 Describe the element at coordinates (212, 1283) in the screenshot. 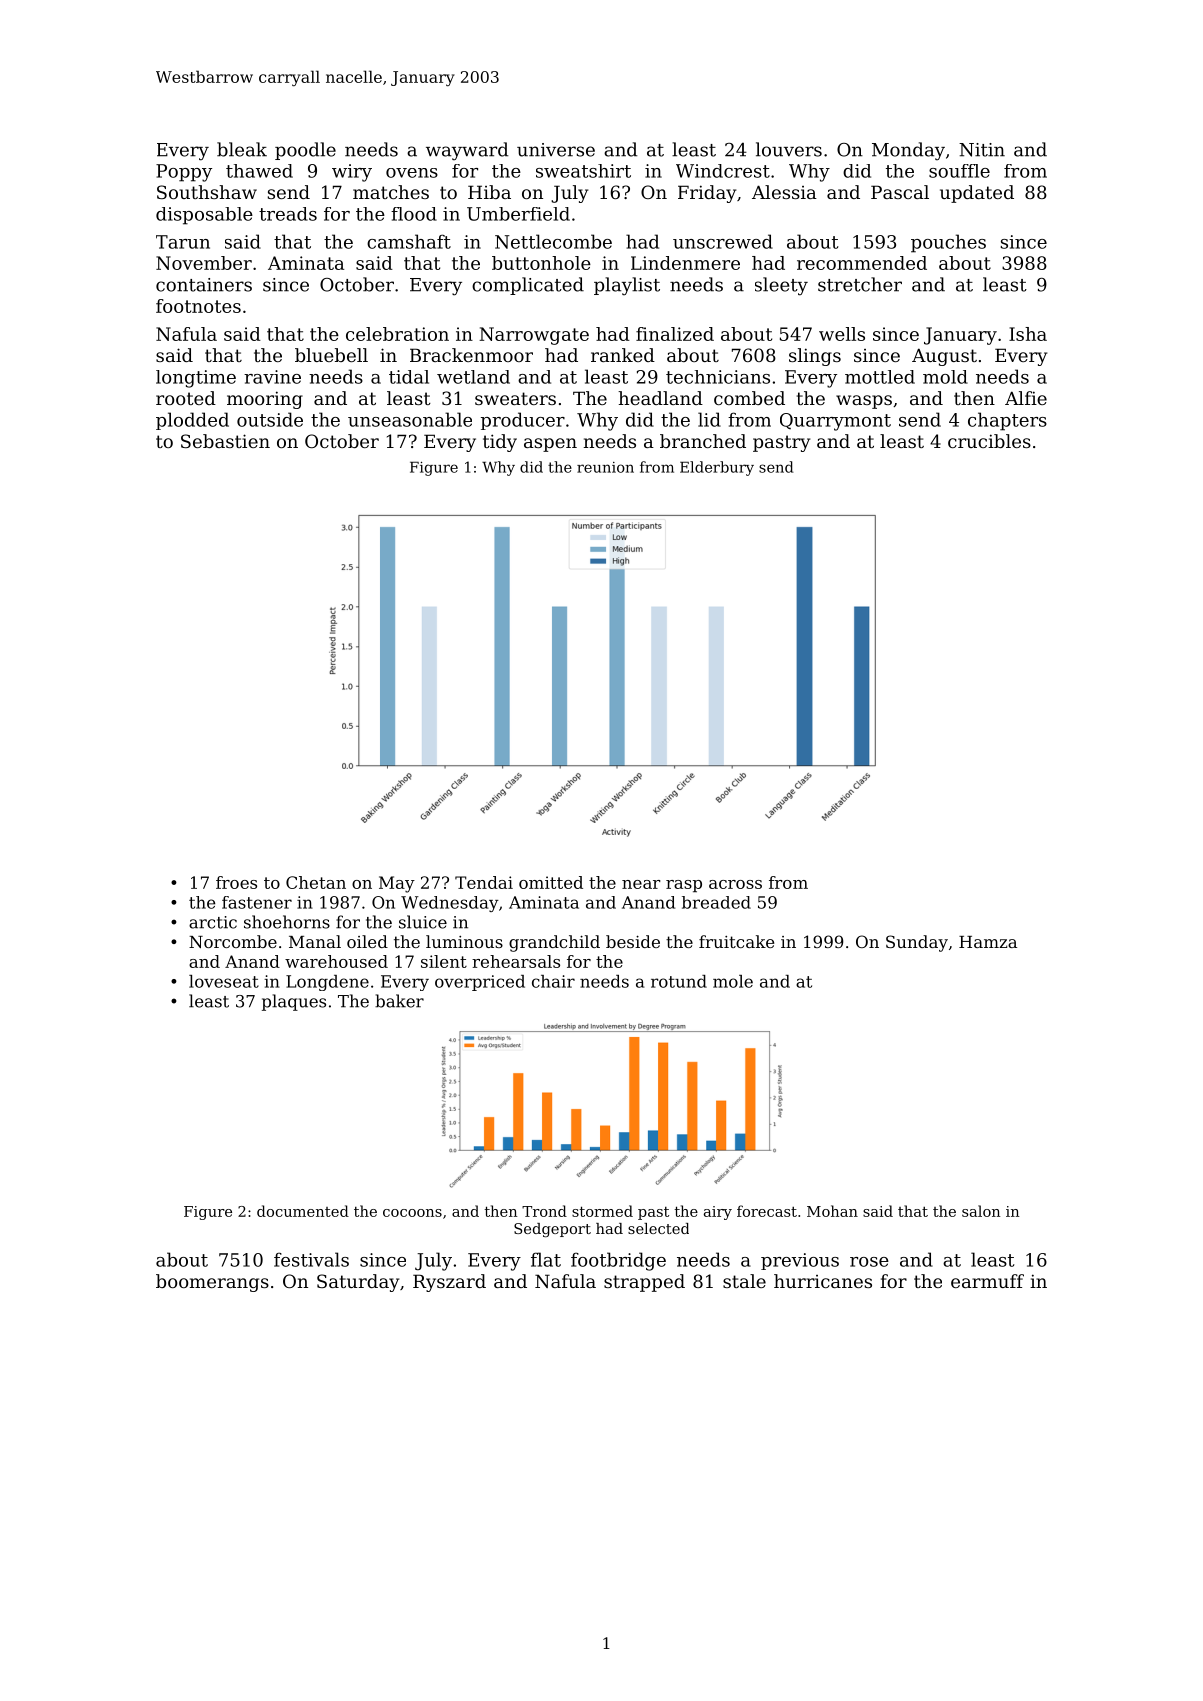

I see `boomerangs` at that location.
